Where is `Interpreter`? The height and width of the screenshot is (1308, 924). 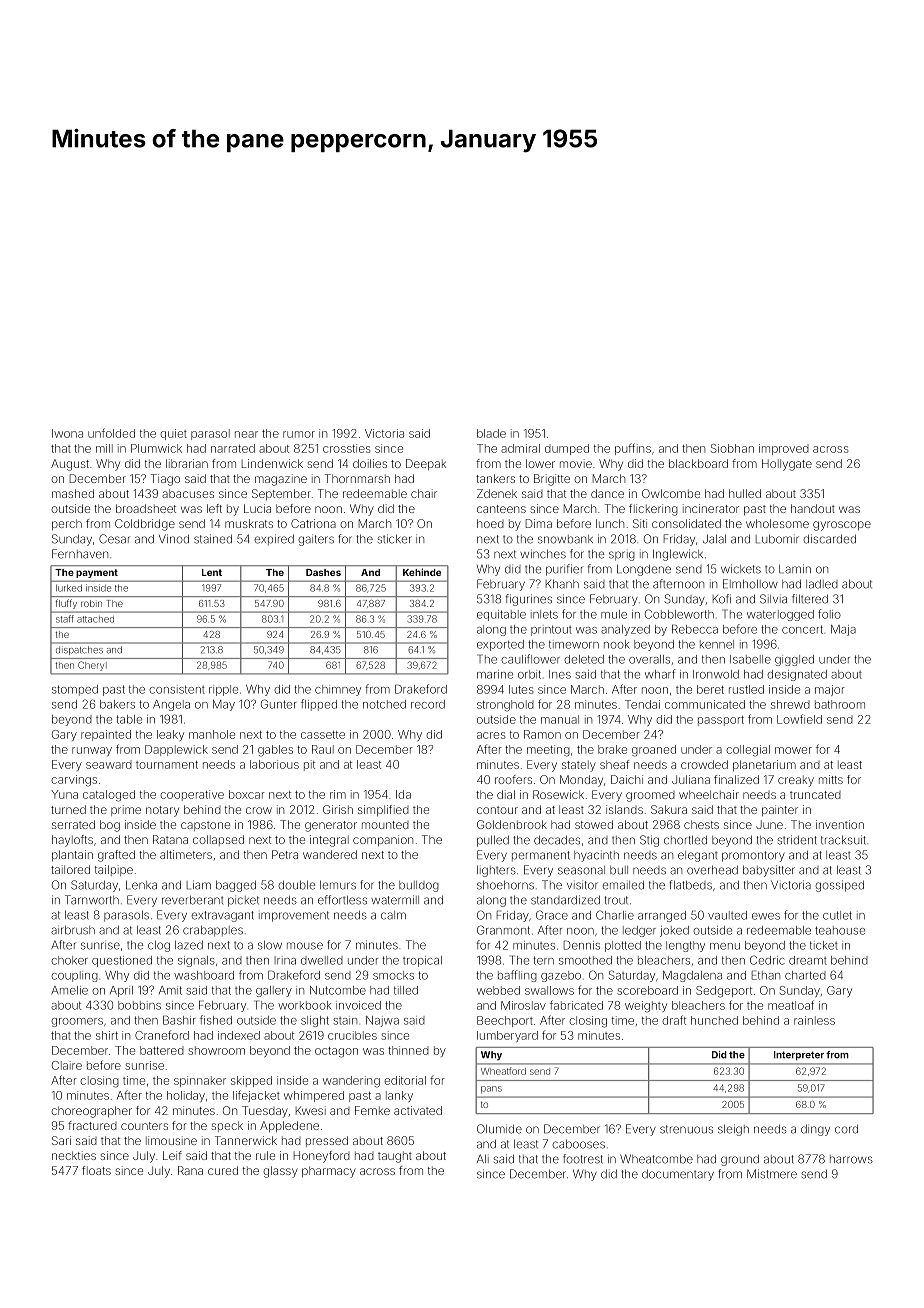 Interpreter is located at coordinates (799, 1055).
